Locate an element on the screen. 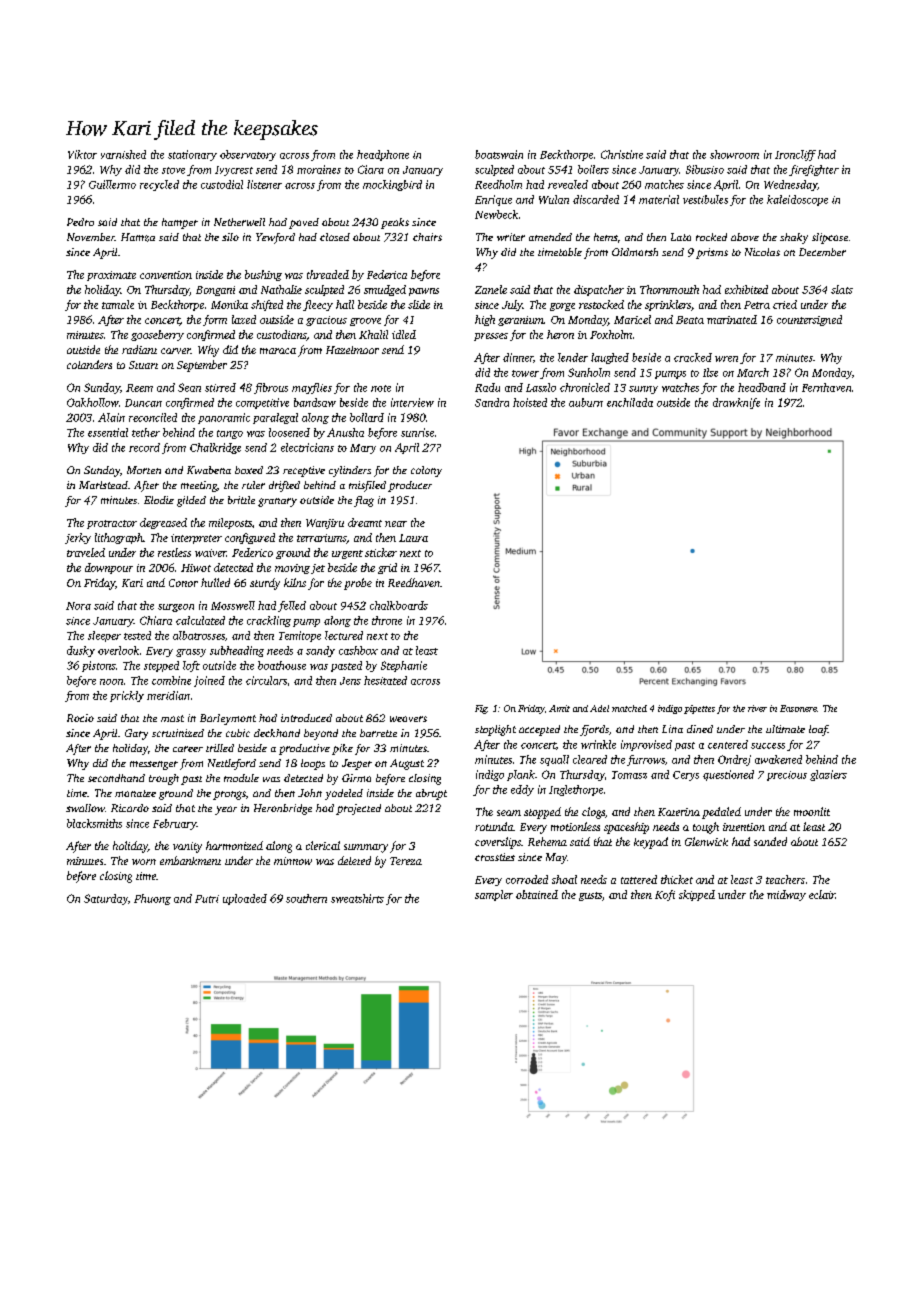 The width and height of the screenshot is (924, 1308). river is located at coordinates (757, 708).
